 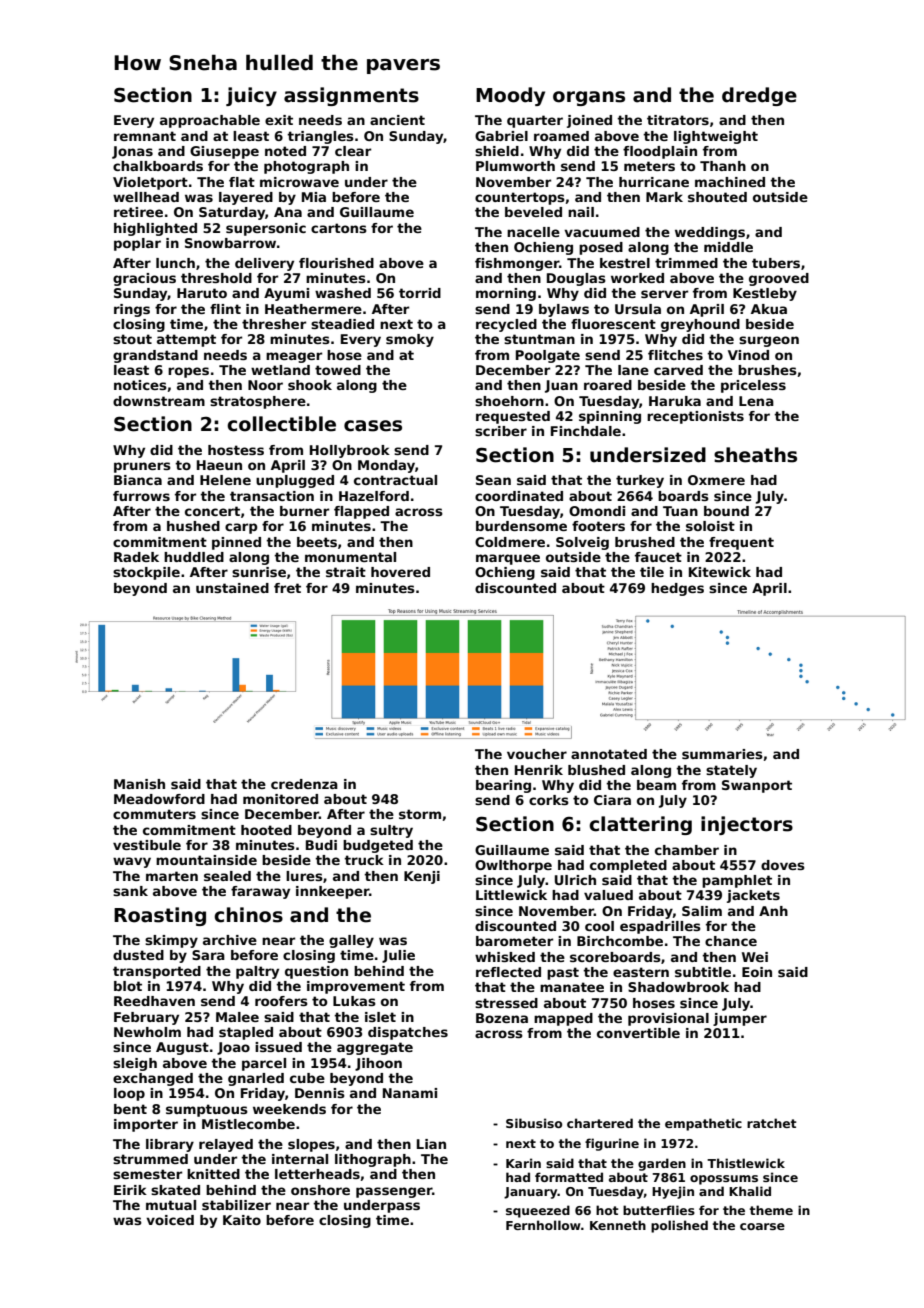 I want to click on marquee, so click(x=508, y=559).
